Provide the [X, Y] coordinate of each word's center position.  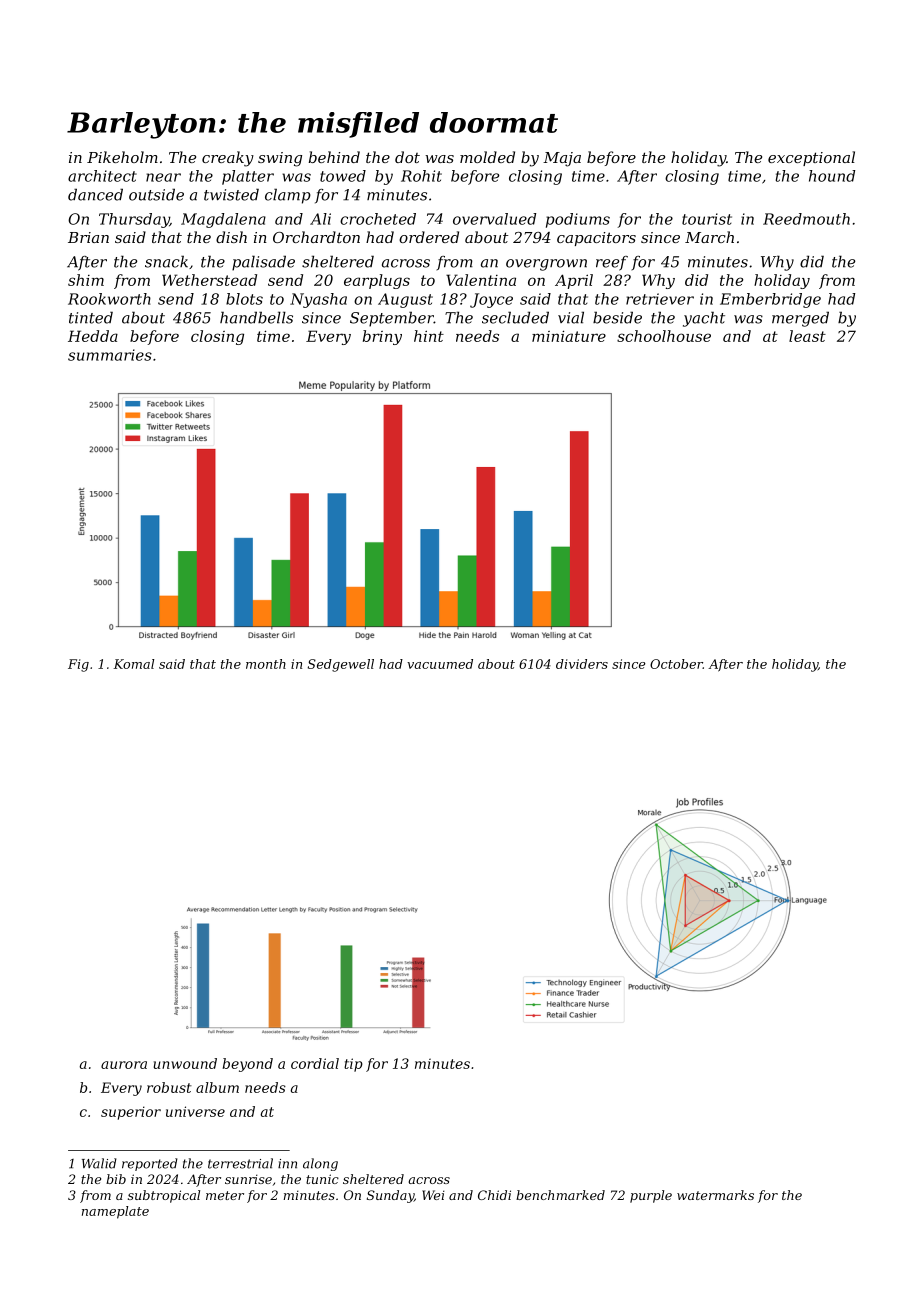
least [807, 336]
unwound [185, 1063]
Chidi [494, 1195]
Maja [562, 159]
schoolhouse [664, 336]
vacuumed [440, 664]
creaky [228, 159]
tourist [707, 219]
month [266, 664]
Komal [133, 664]
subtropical [164, 1196]
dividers [582, 664]
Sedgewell [341, 665]
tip [353, 1065]
